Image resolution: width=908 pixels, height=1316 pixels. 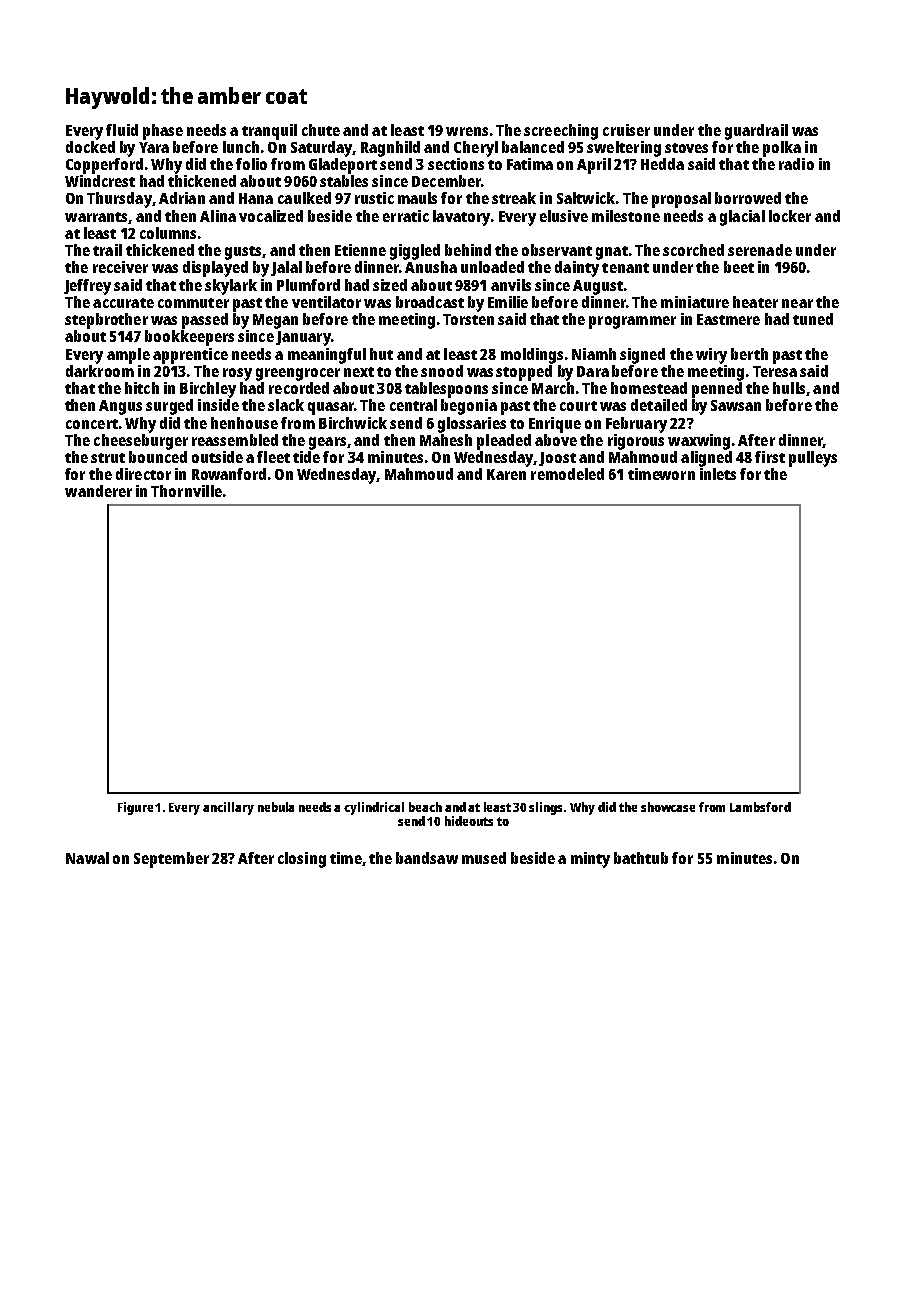 I want to click on behind, so click(x=468, y=250).
